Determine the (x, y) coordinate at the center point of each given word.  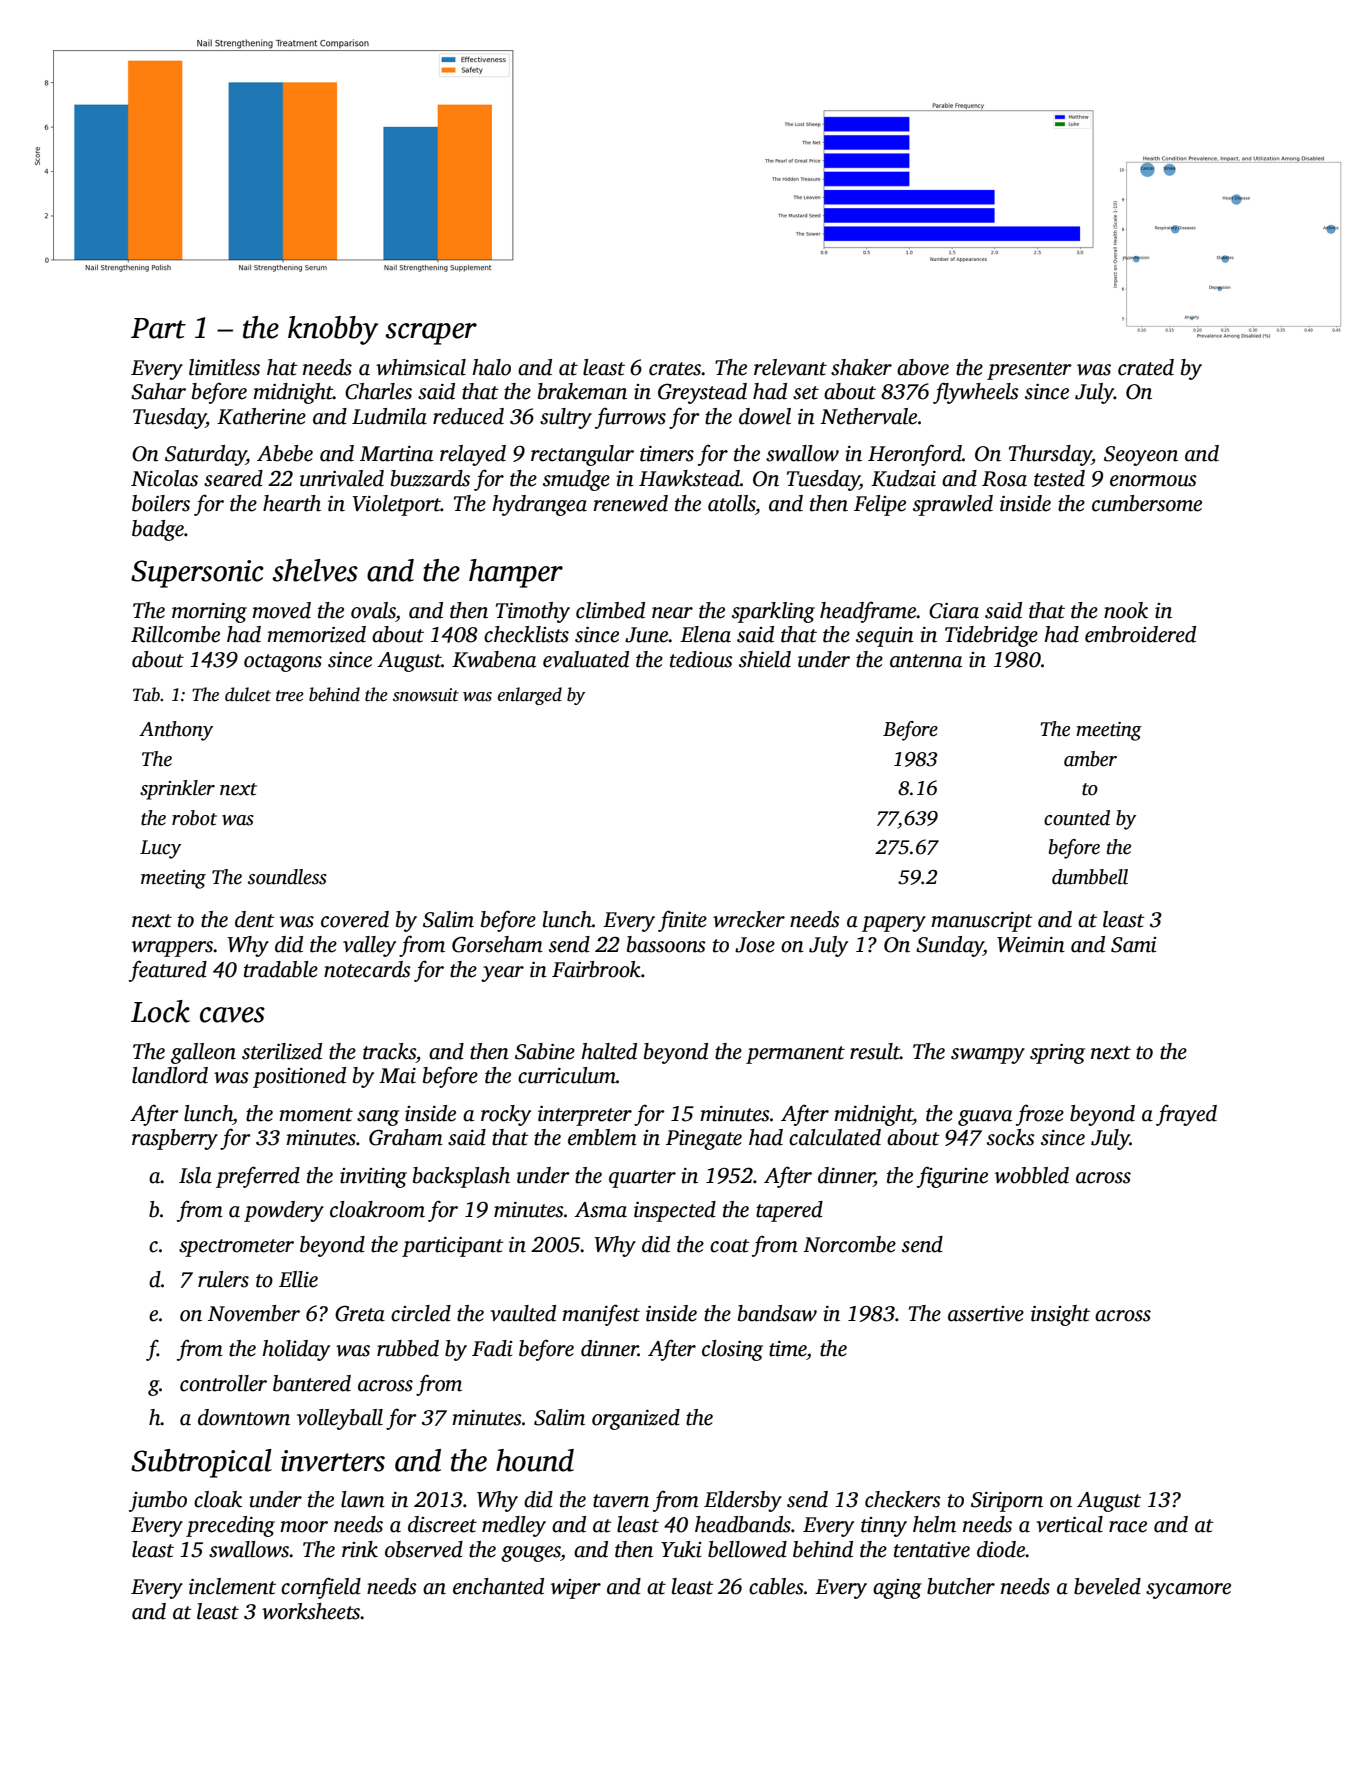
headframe (868, 612)
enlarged (530, 696)
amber (1090, 759)
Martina (396, 454)
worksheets (311, 1611)
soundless (287, 877)
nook (1126, 610)
